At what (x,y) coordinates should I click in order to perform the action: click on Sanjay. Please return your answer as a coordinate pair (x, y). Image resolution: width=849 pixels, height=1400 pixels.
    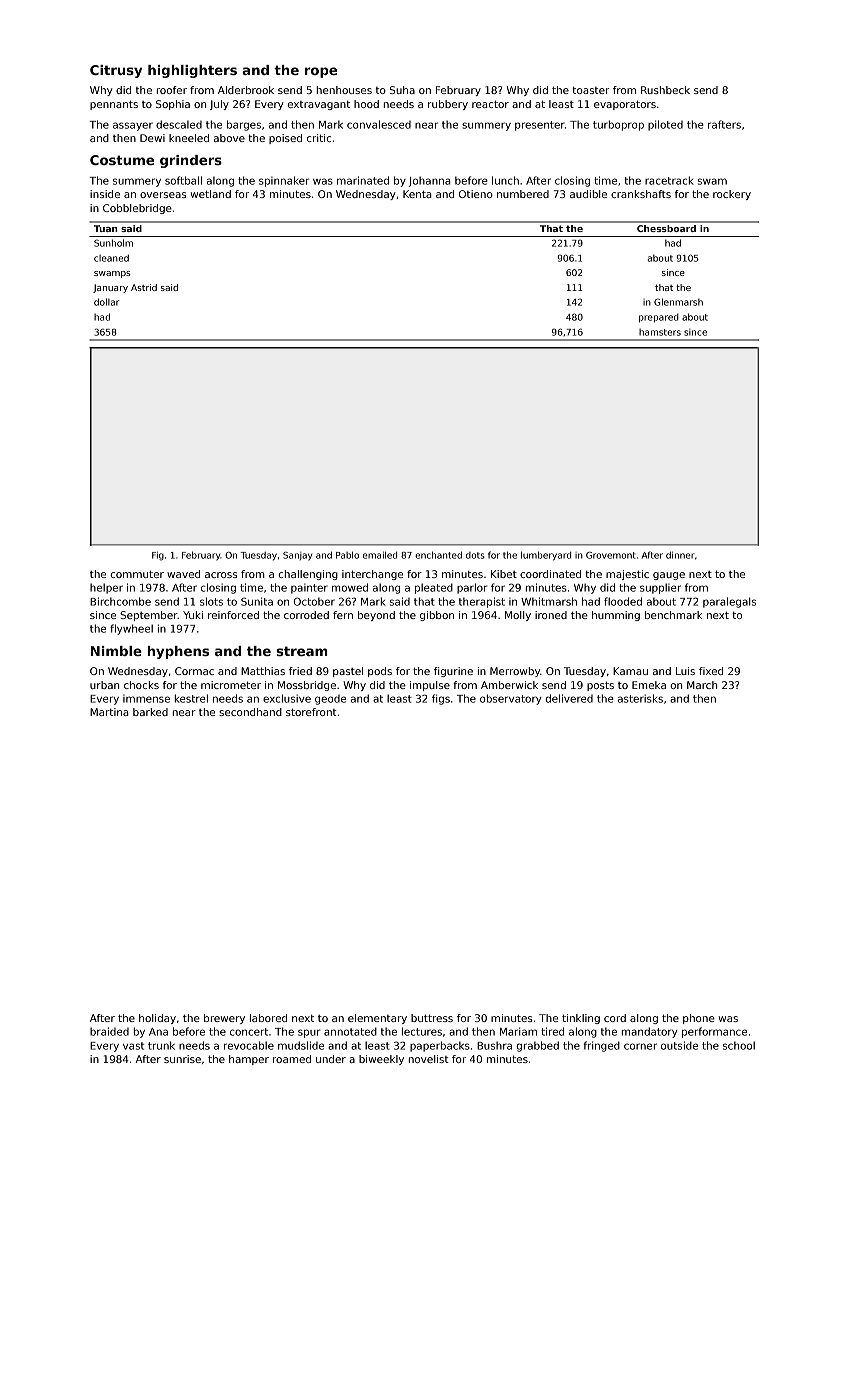
    Looking at the image, I should click on (297, 556).
